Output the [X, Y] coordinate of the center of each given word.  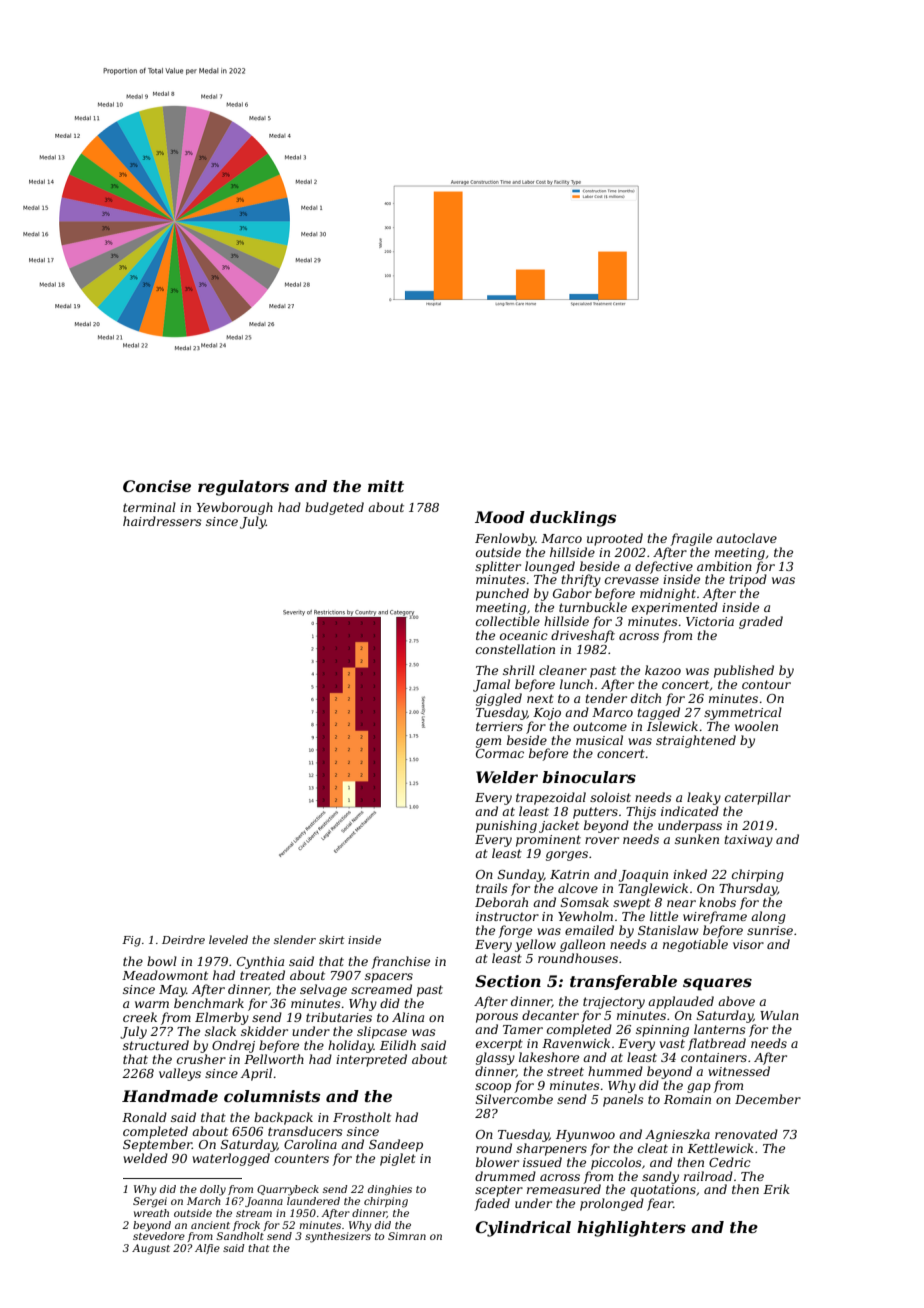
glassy [495, 1058]
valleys [180, 1074]
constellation [515, 649]
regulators [243, 488]
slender [295, 939]
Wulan [779, 1015]
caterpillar [758, 798]
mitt [386, 486]
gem [488, 743]
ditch [646, 698]
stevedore [159, 1236]
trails [492, 888]
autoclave [746, 538]
